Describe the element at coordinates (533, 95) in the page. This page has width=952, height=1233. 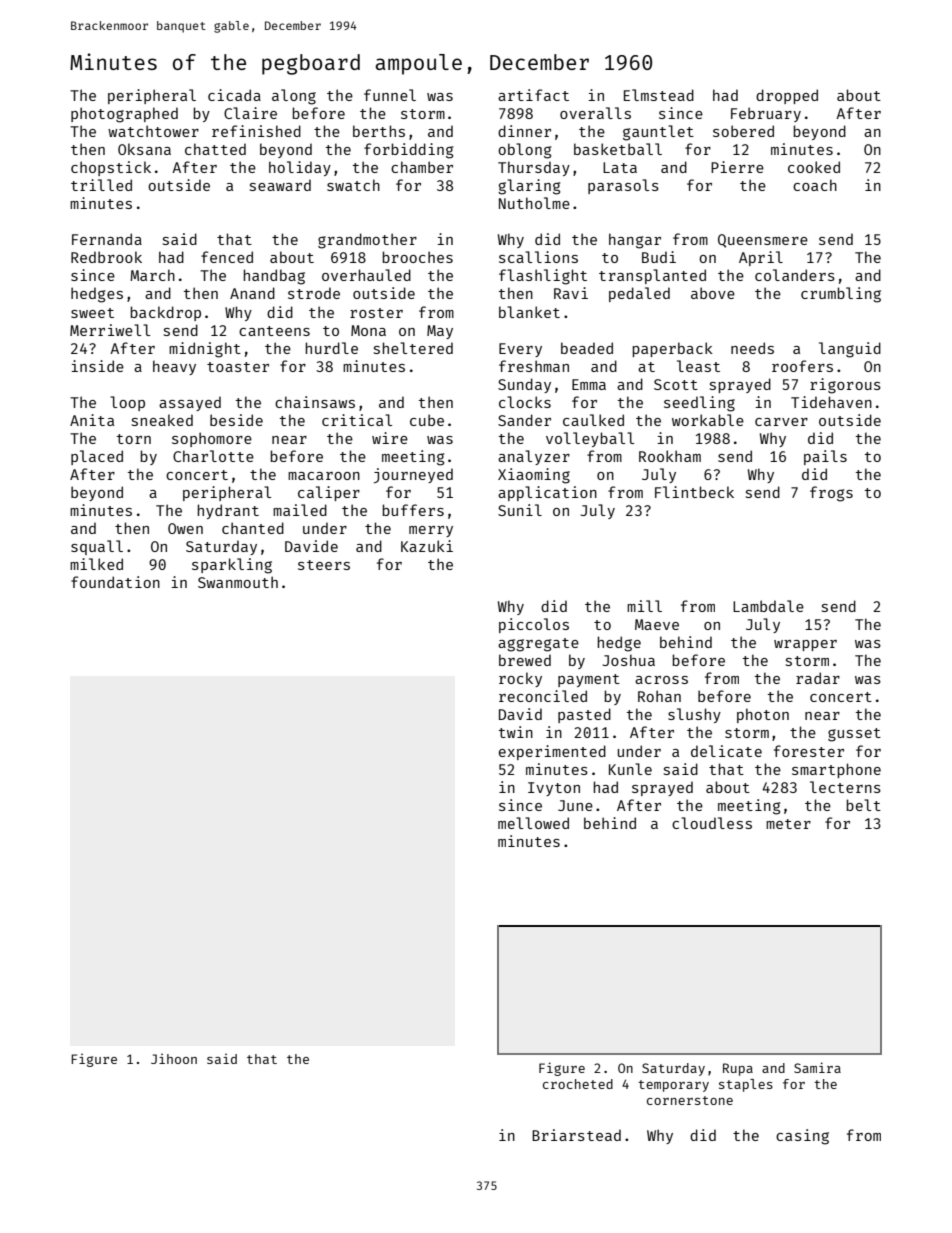
I see `artifact` at that location.
